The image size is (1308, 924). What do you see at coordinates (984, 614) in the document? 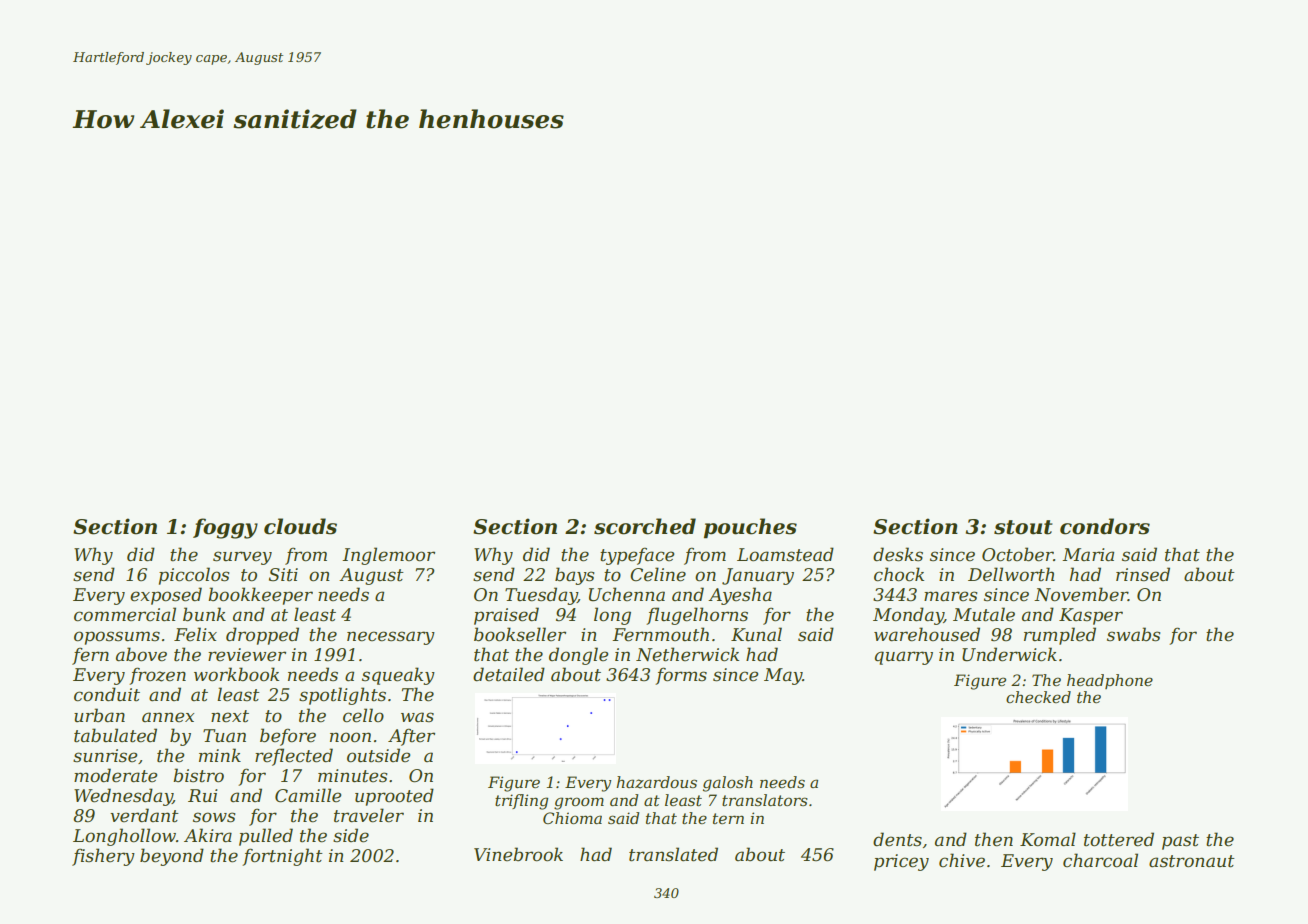
I see `Mutale` at bounding box center [984, 614].
